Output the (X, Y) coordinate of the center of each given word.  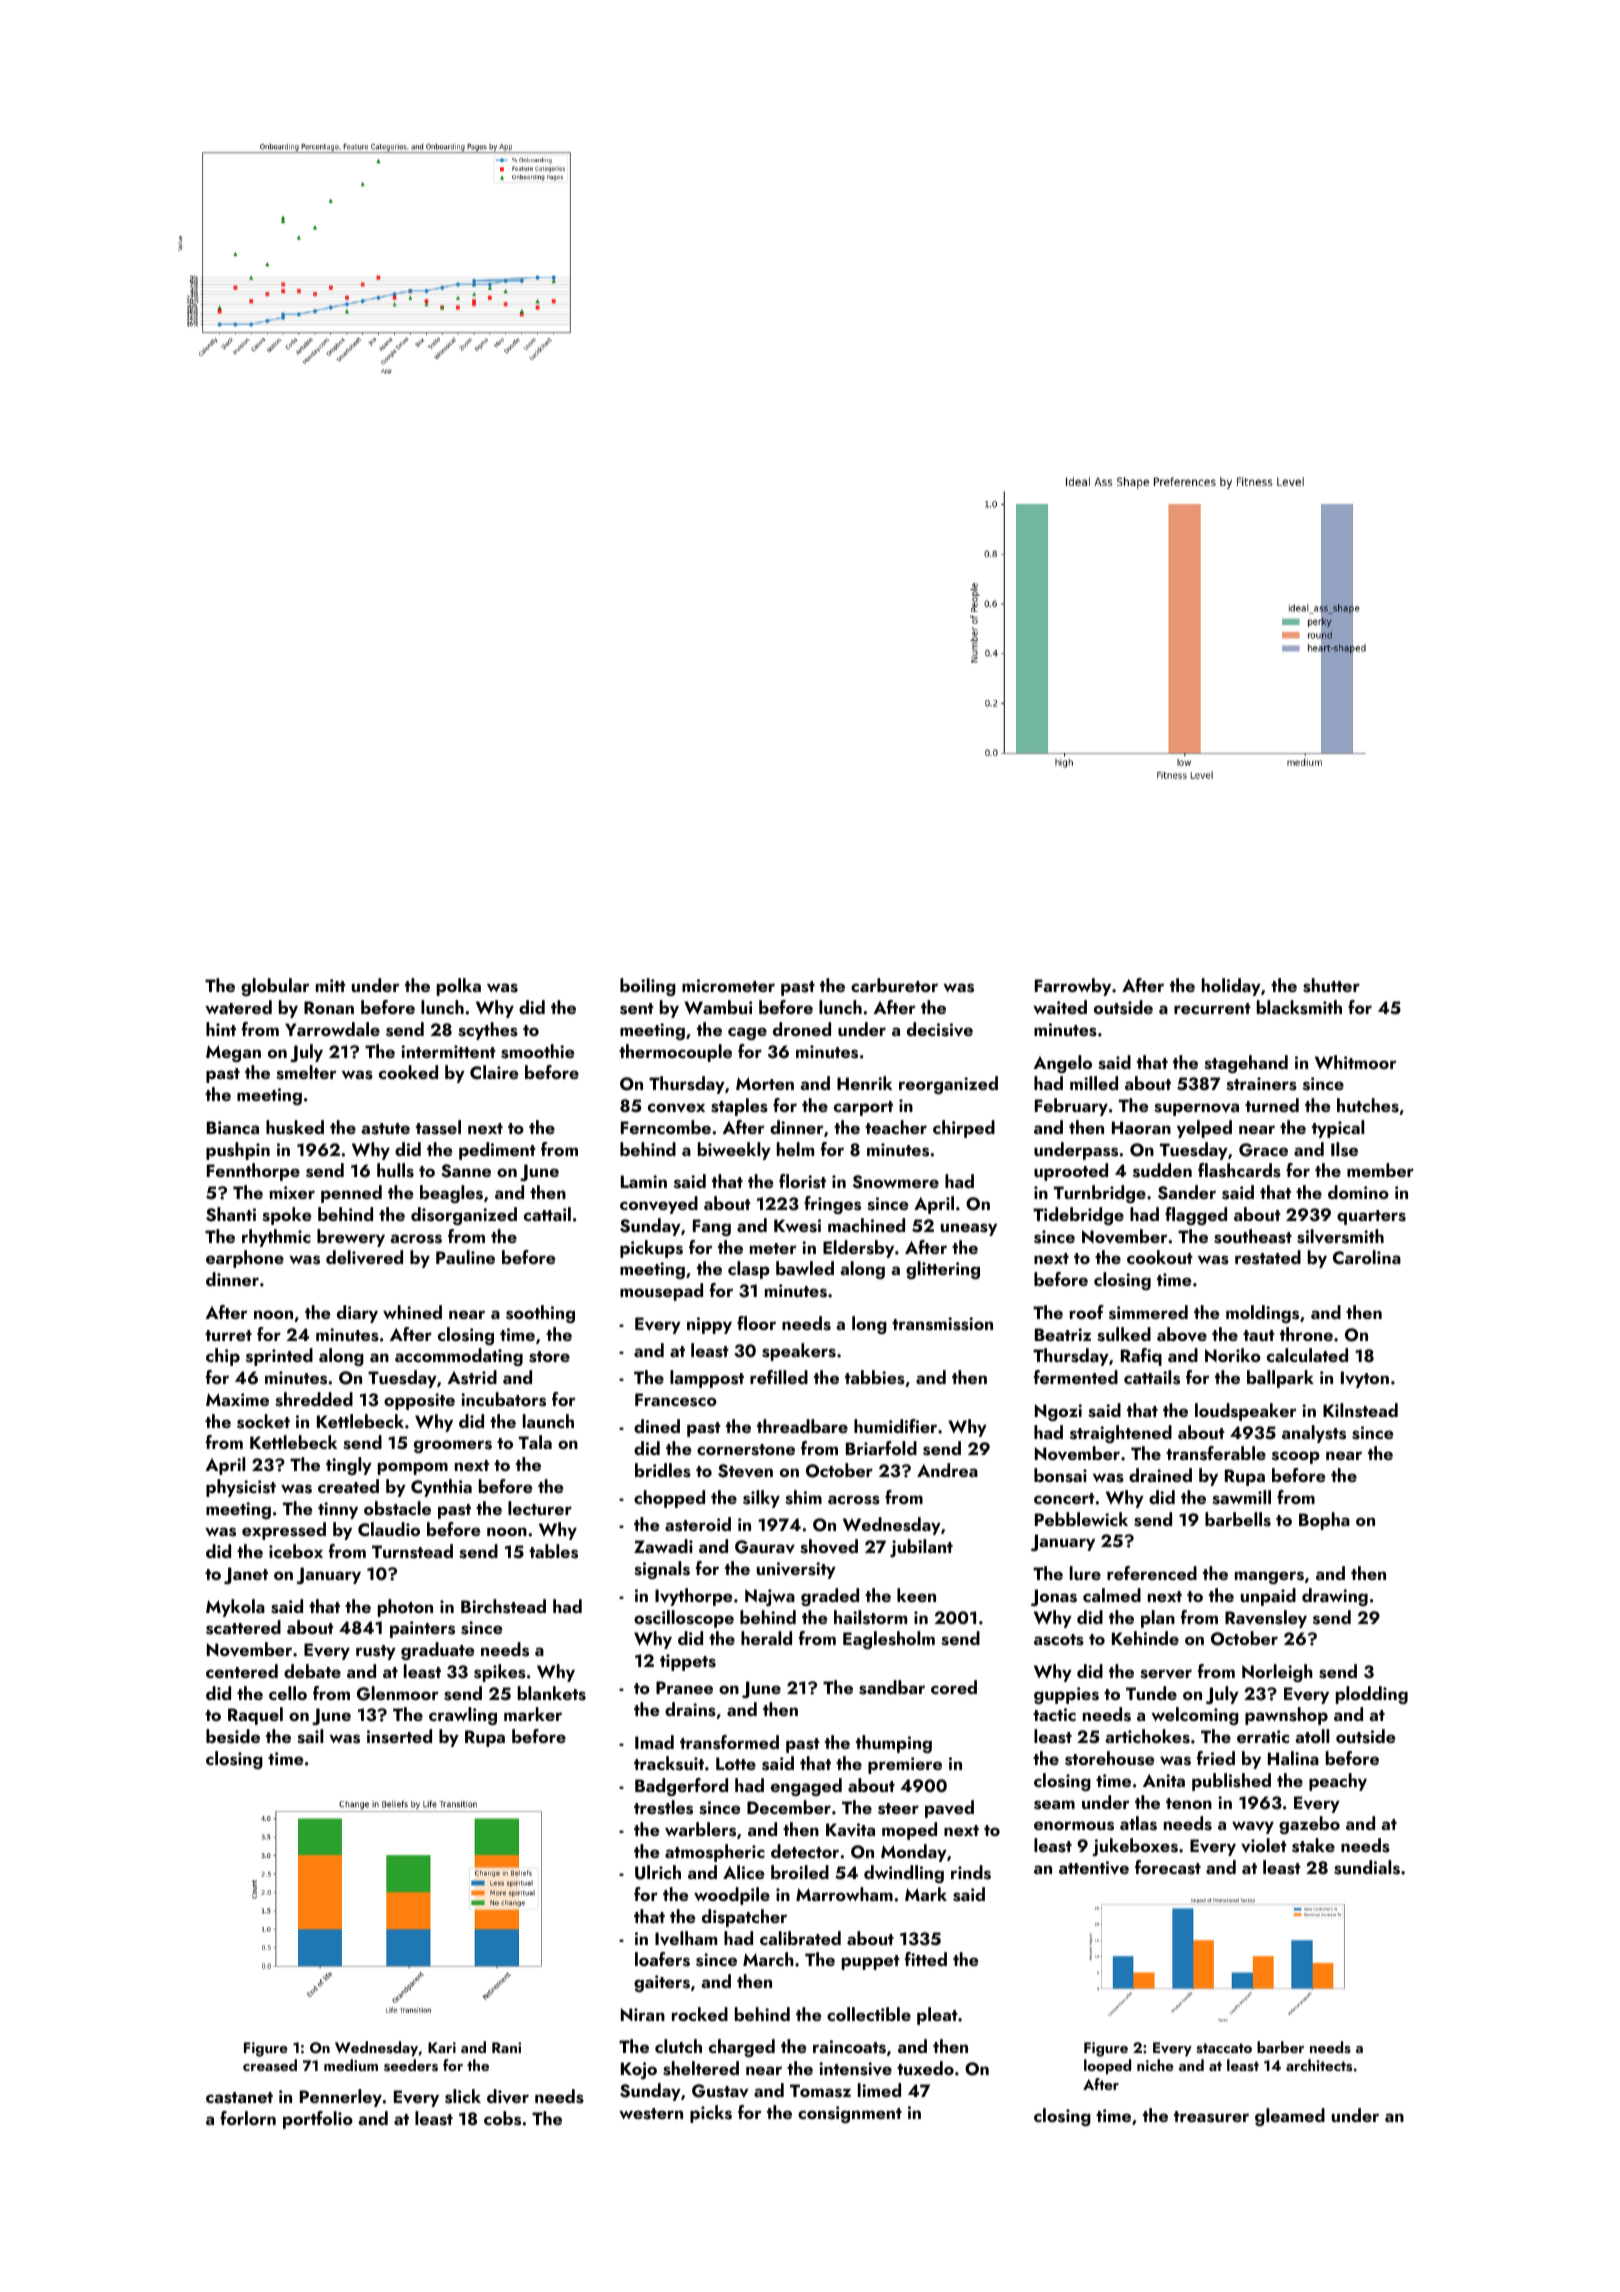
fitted (926, 1959)
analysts (1314, 1434)
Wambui (718, 1007)
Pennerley (341, 2098)
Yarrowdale (332, 1029)
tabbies (875, 1377)
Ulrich (658, 1872)
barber (1280, 2047)
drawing (1335, 1597)
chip (223, 1357)
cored (954, 1687)
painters (422, 1629)
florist (802, 1181)
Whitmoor (1356, 1062)
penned (351, 1194)
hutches (1368, 1105)
